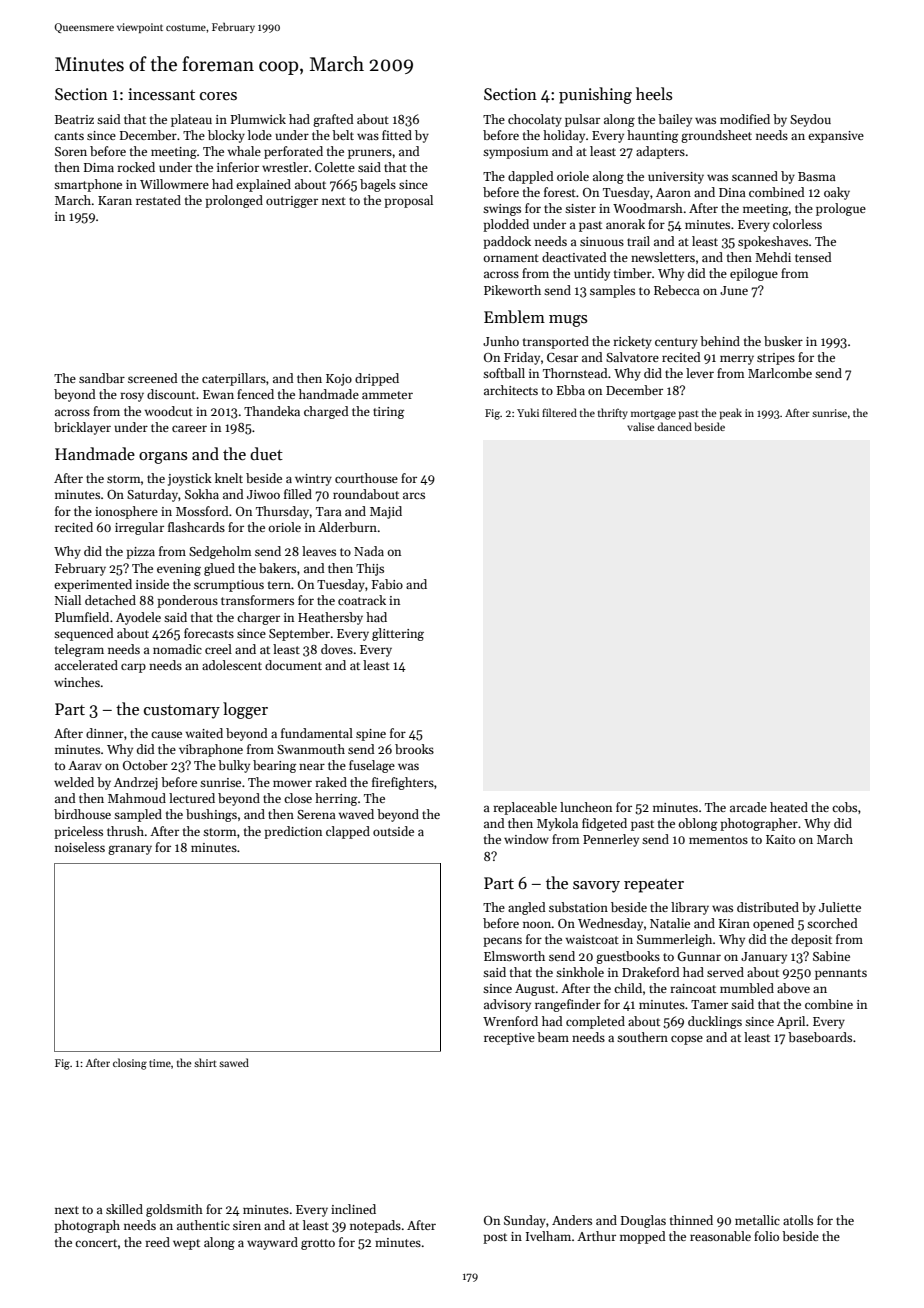 The image size is (924, 1308). Describe the element at coordinates (234, 1062) in the image. I see `sawed` at that location.
